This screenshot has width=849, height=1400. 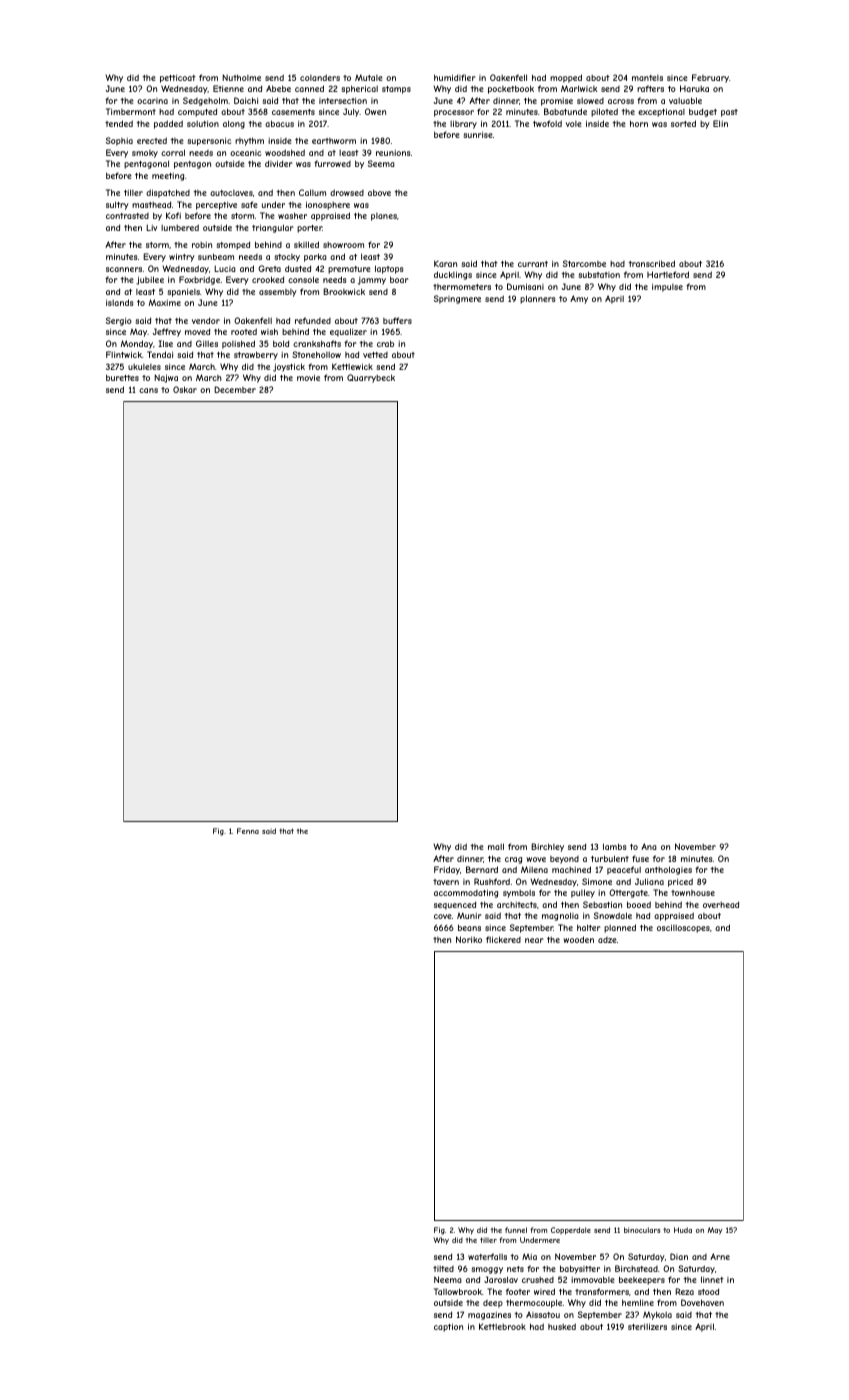 I want to click on Nutholme, so click(x=241, y=77).
